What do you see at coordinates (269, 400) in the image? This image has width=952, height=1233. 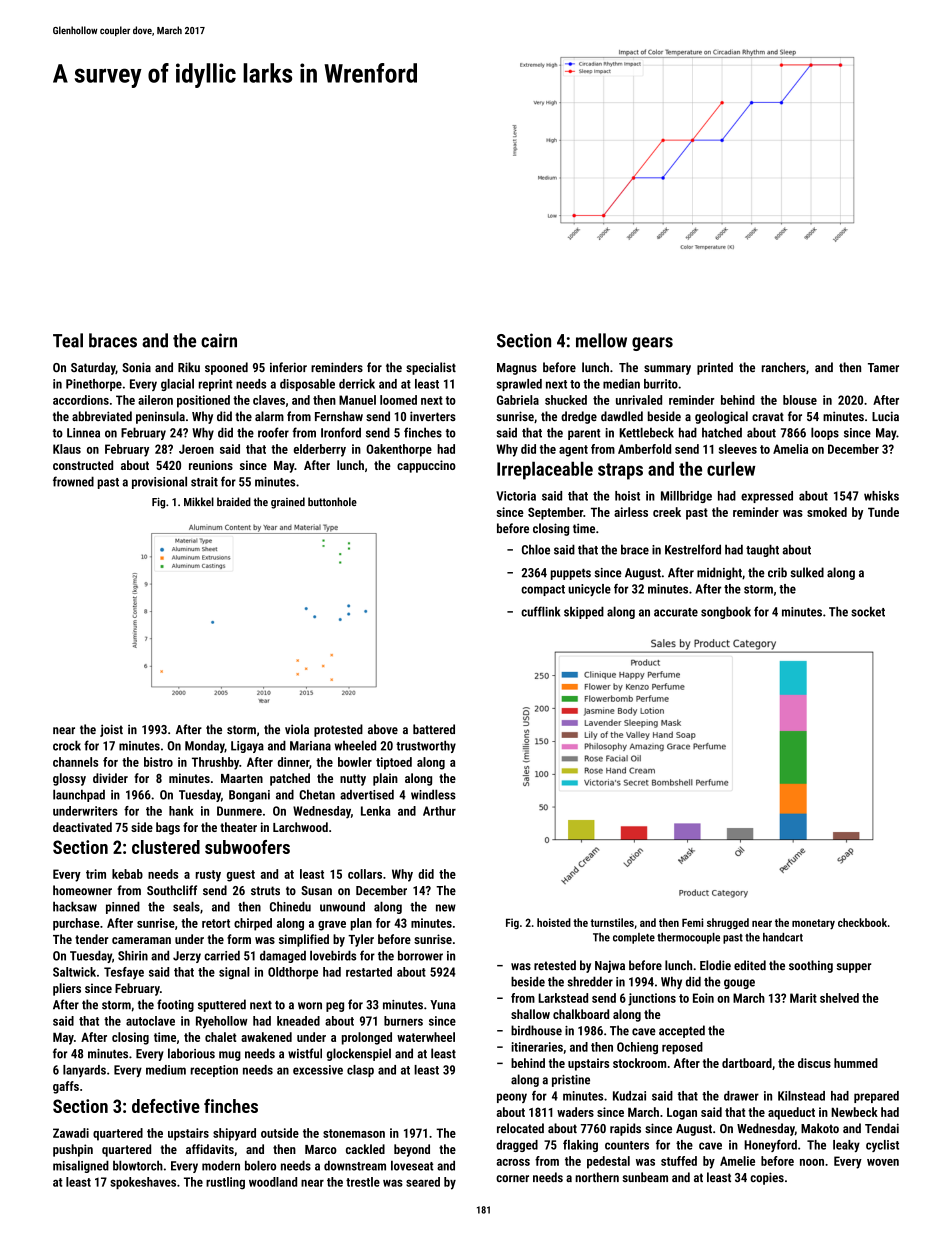 I see `claves` at bounding box center [269, 400].
